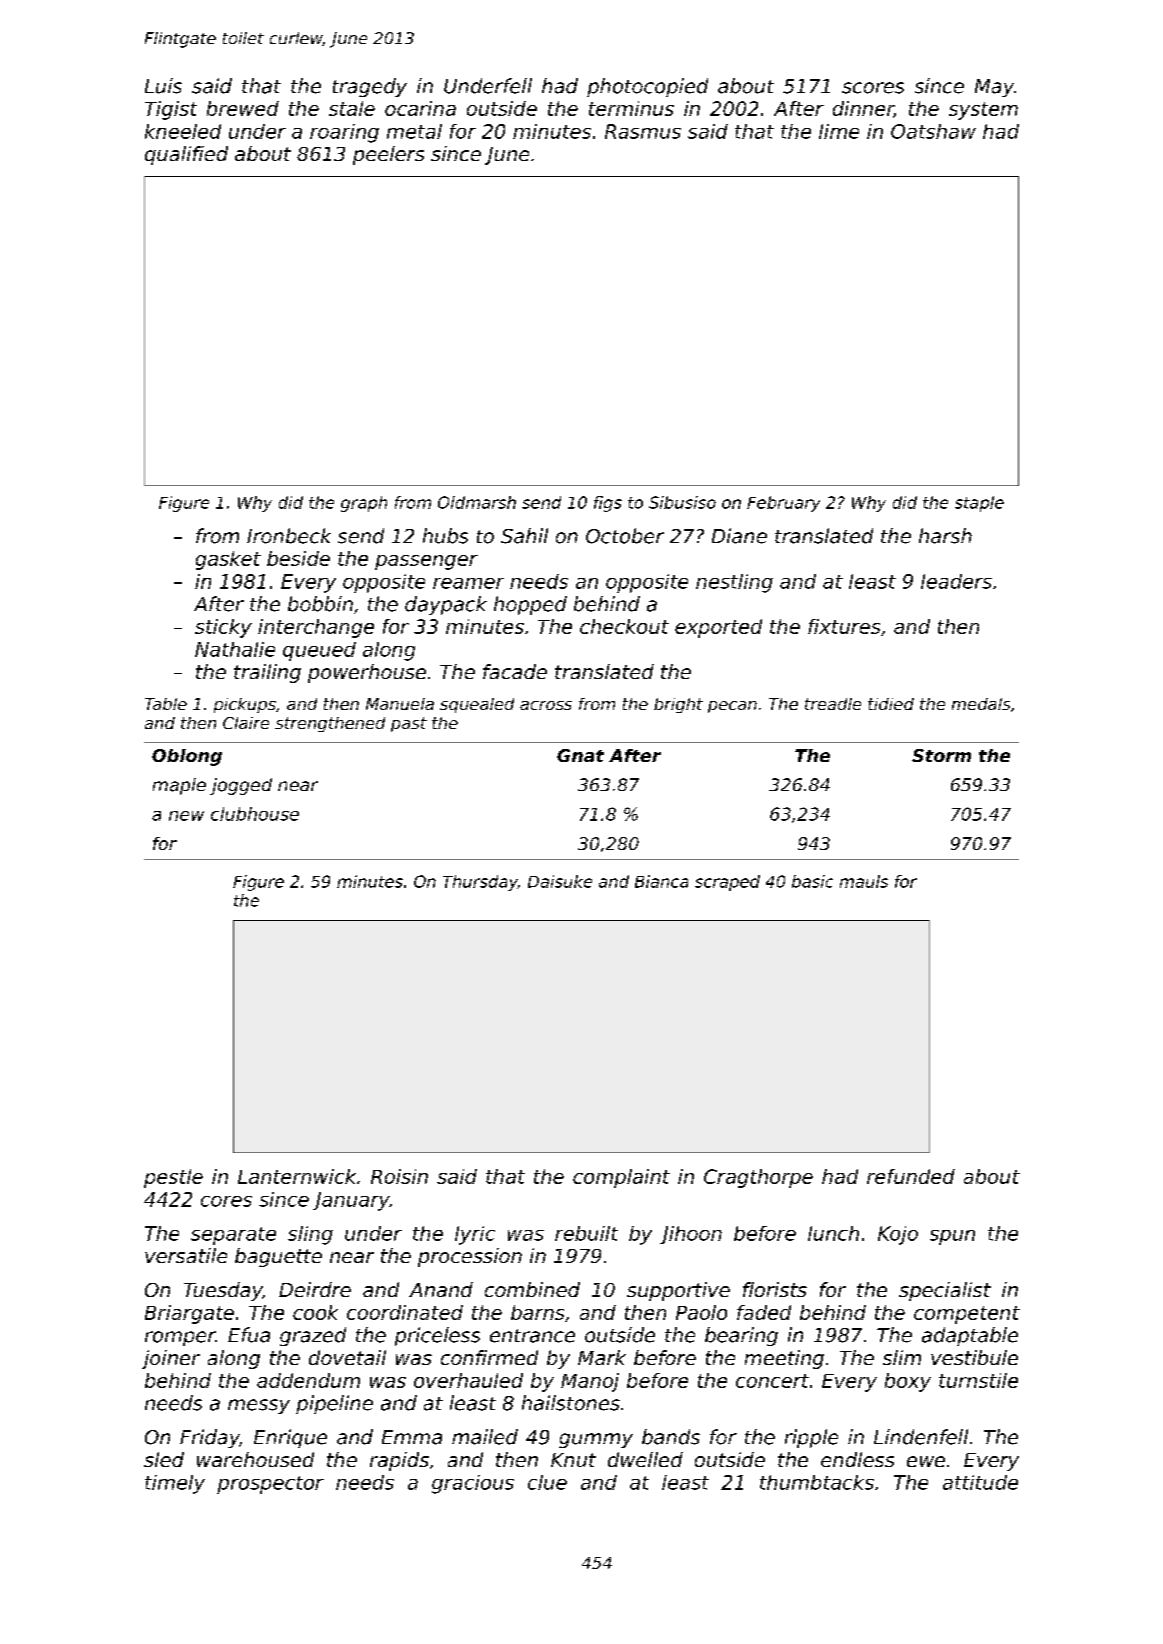 The height and width of the document is (1644, 1163). I want to click on qualified, so click(186, 155).
